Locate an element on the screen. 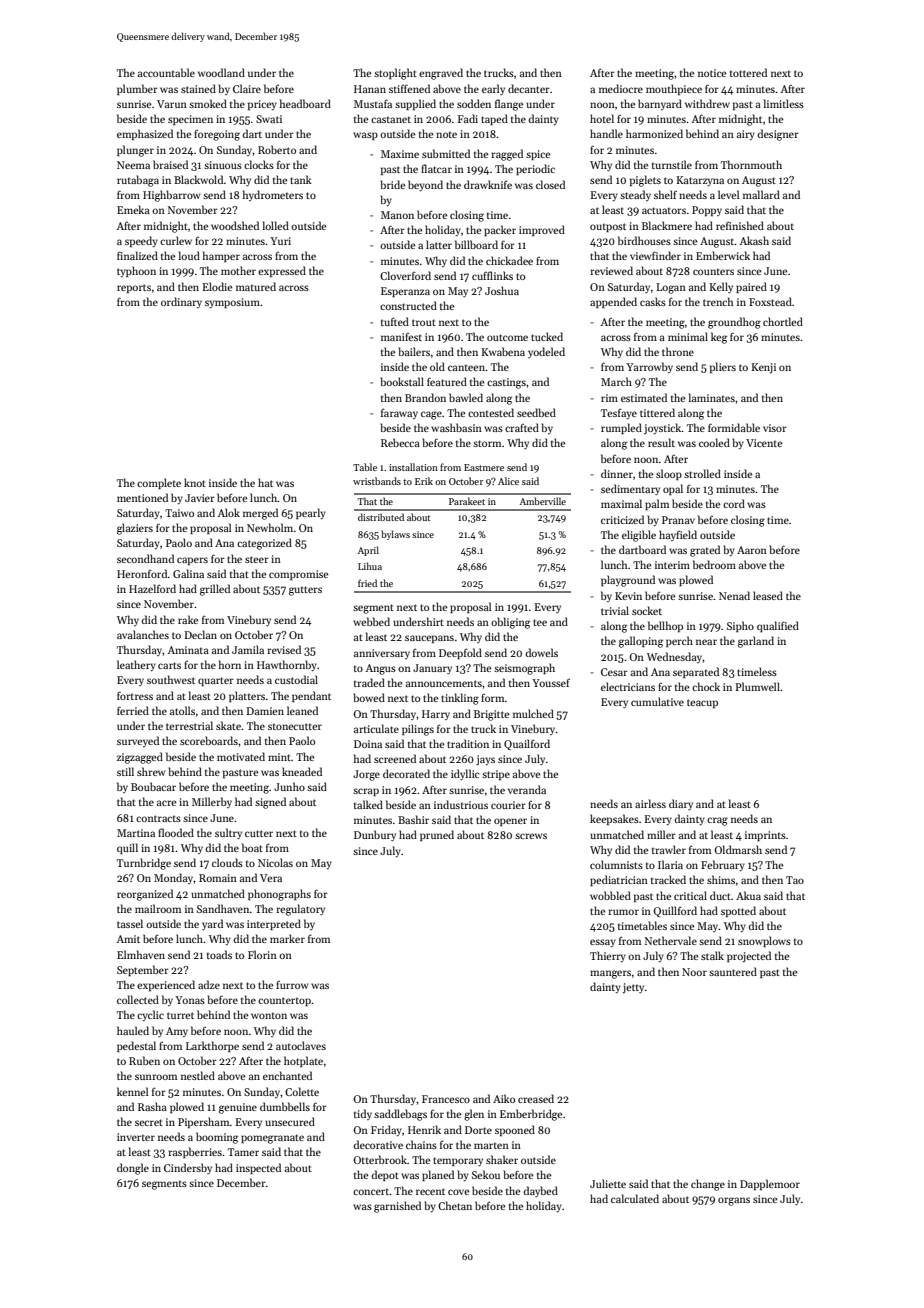 Image resolution: width=924 pixels, height=1308 pixels. laminates is located at coordinates (712, 397).
